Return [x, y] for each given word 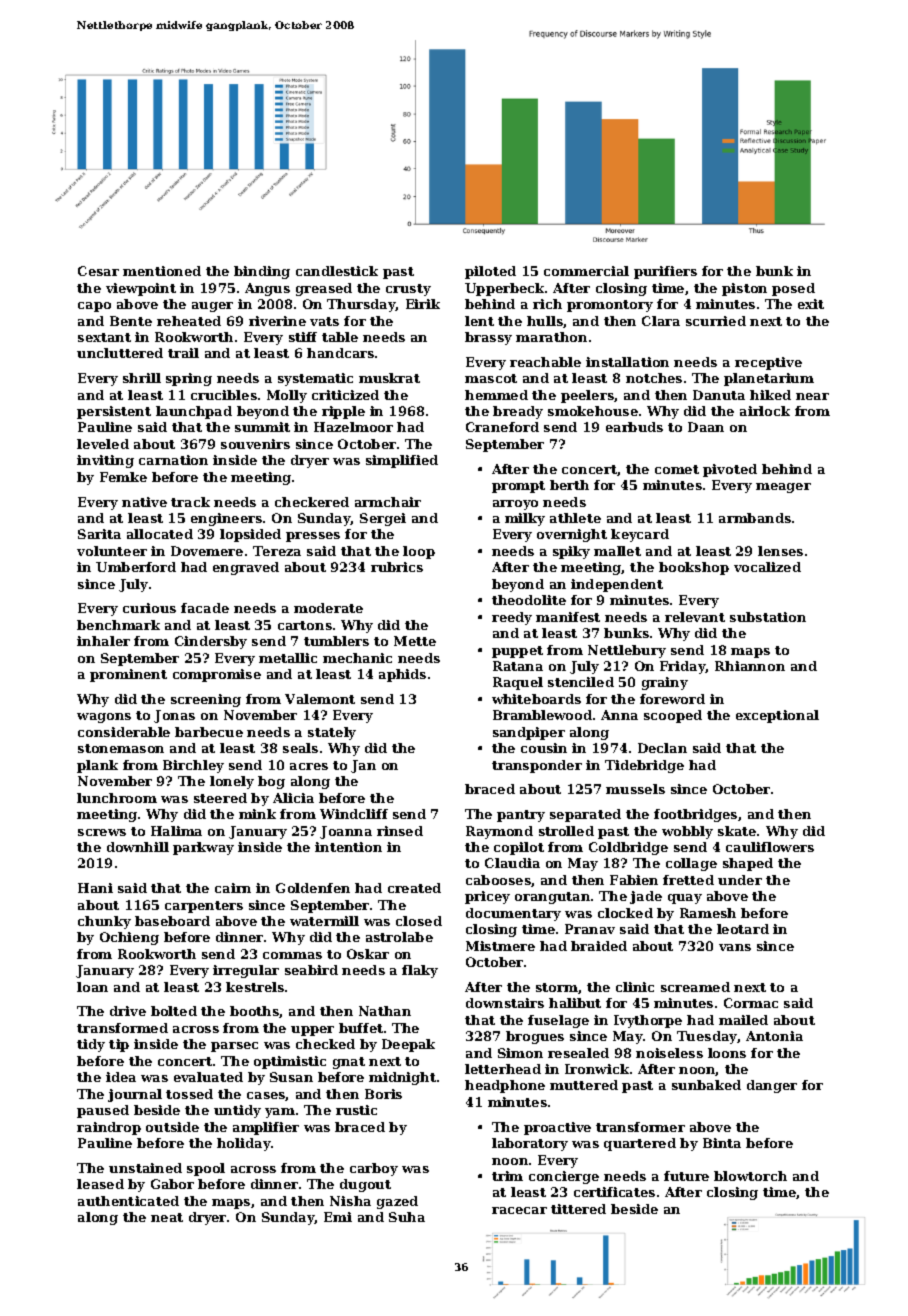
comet [677, 469]
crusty [408, 290]
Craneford [502, 427]
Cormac [751, 1003]
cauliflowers [770, 847]
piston [744, 289]
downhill [138, 847]
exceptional [777, 716]
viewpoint [141, 289]
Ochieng [129, 938]
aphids [402, 675]
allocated [160, 534]
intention [348, 847]
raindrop [109, 1128]
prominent [128, 675]
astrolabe [399, 937]
